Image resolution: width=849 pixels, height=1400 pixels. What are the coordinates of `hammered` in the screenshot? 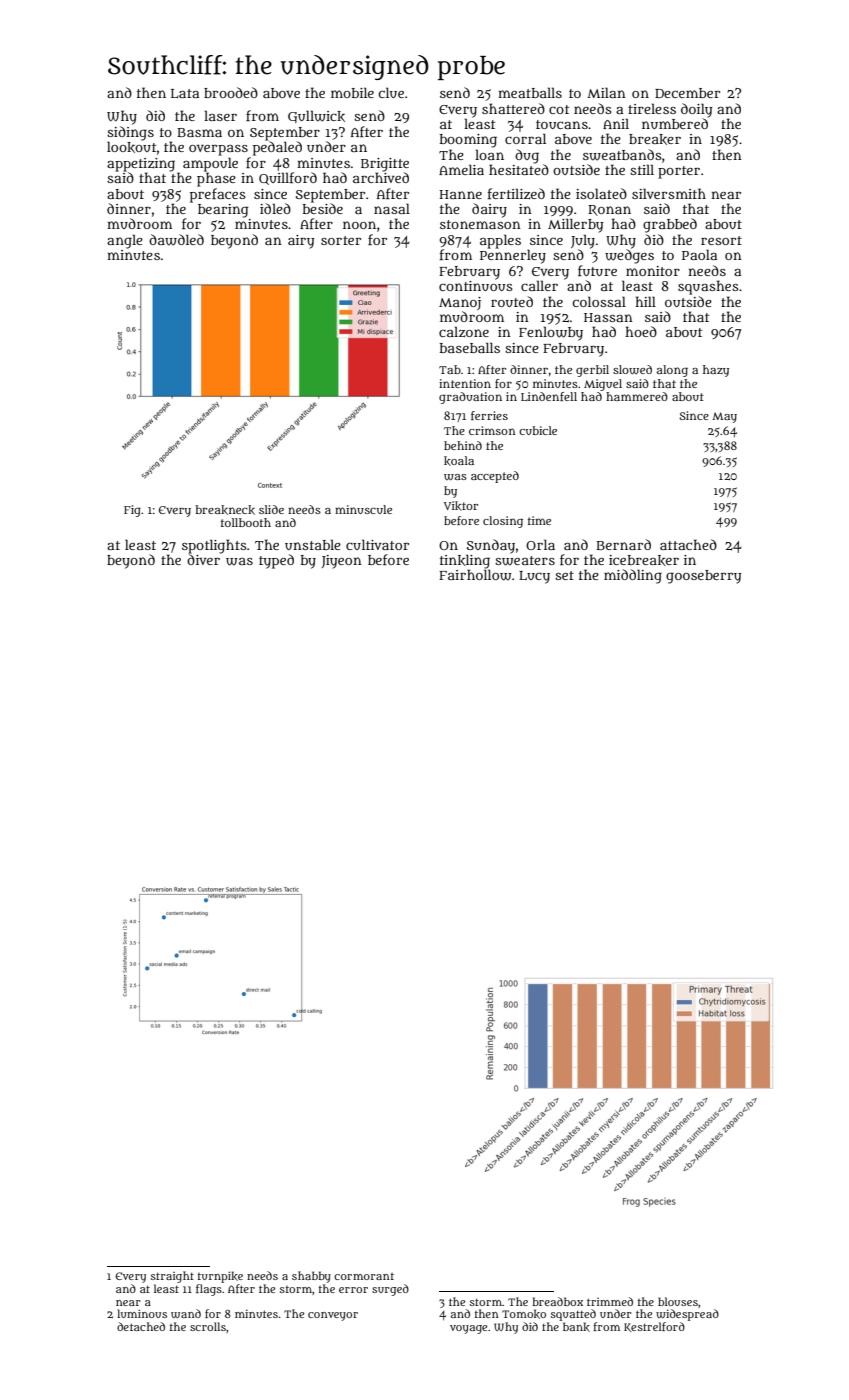 It's located at (637, 396).
